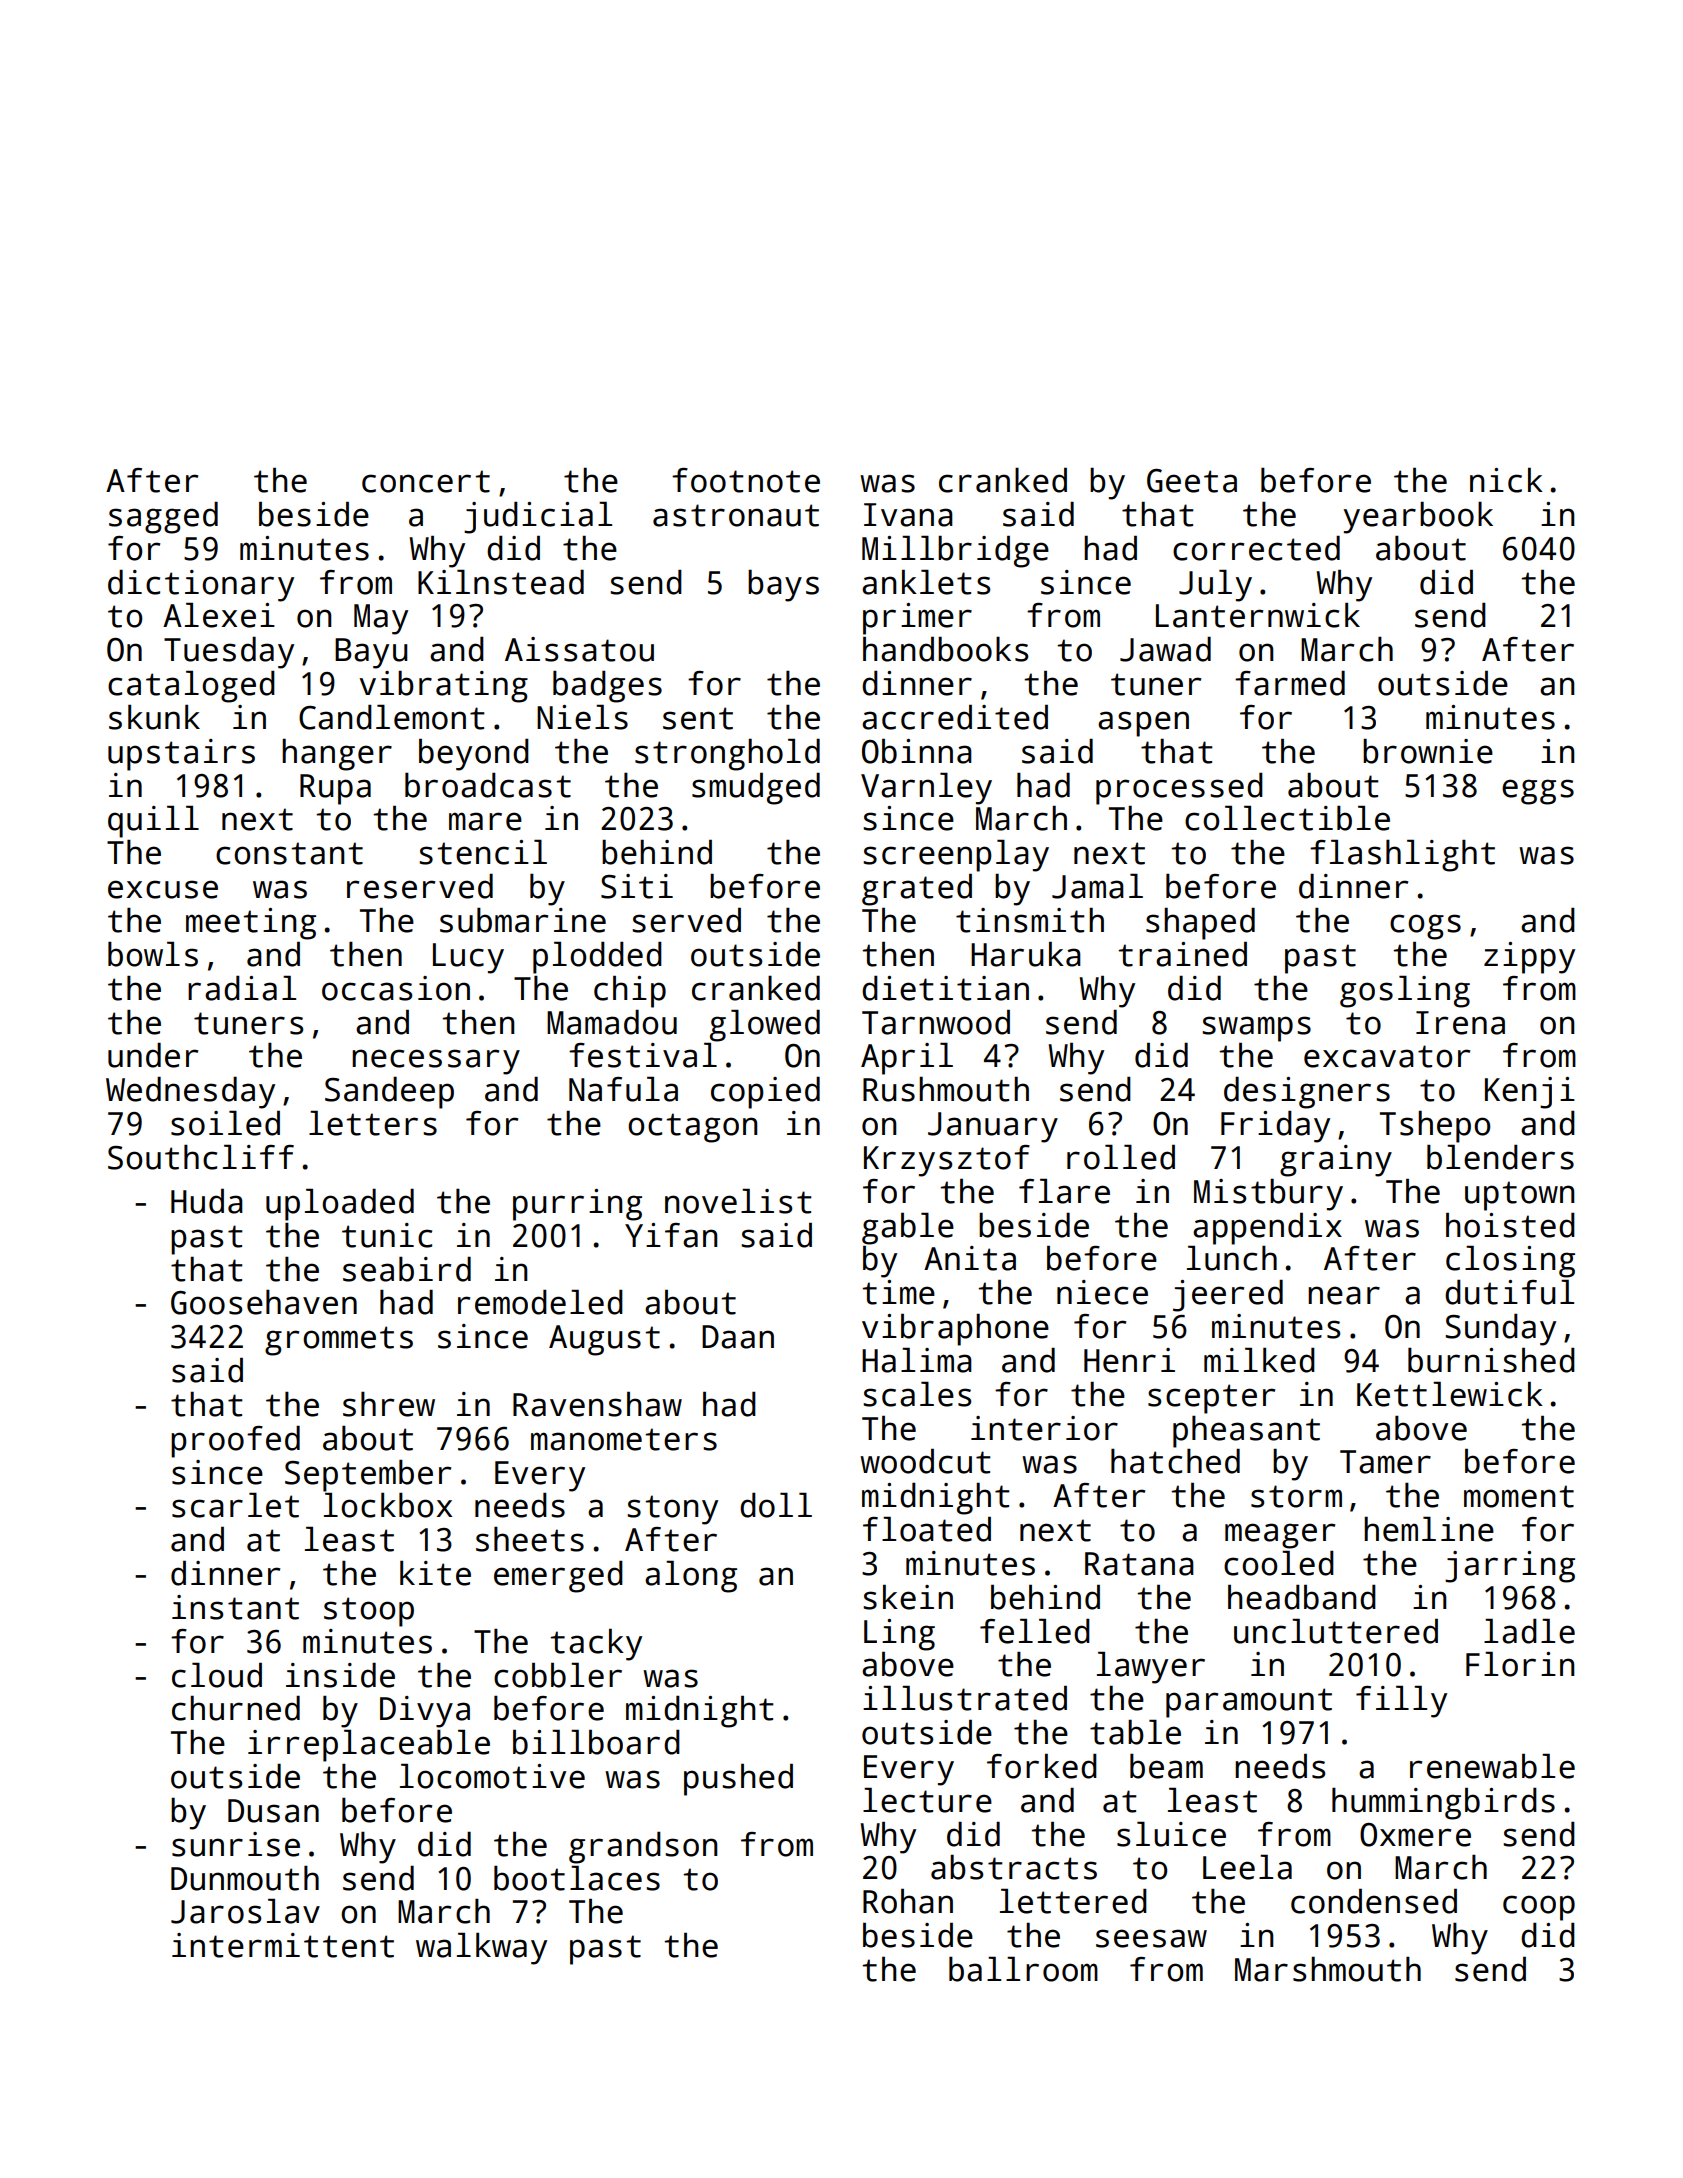 This image has width=1683, height=2178. Describe the element at coordinates (1179, 788) in the image. I see `processed` at that location.
